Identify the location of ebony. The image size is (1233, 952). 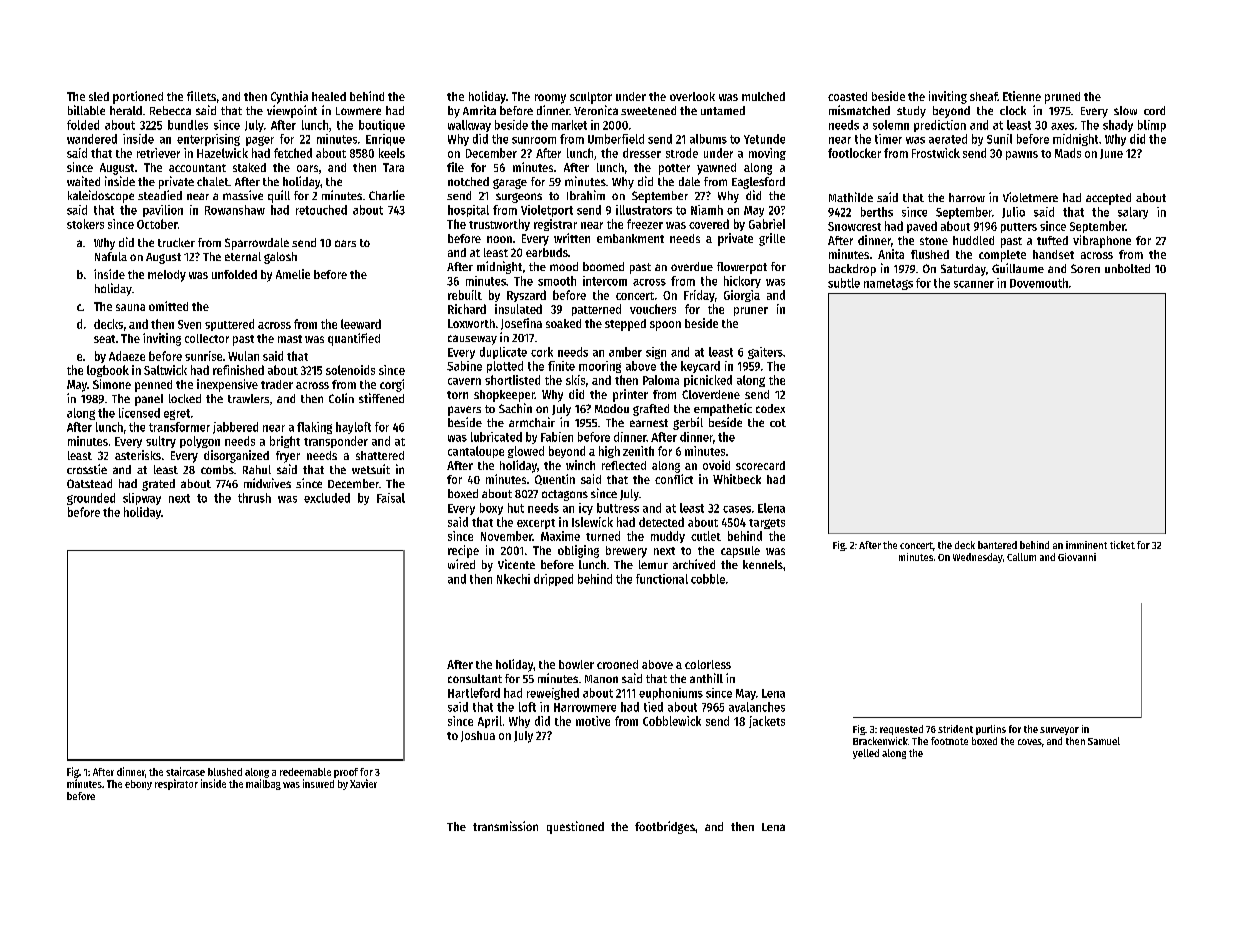
(138, 785).
